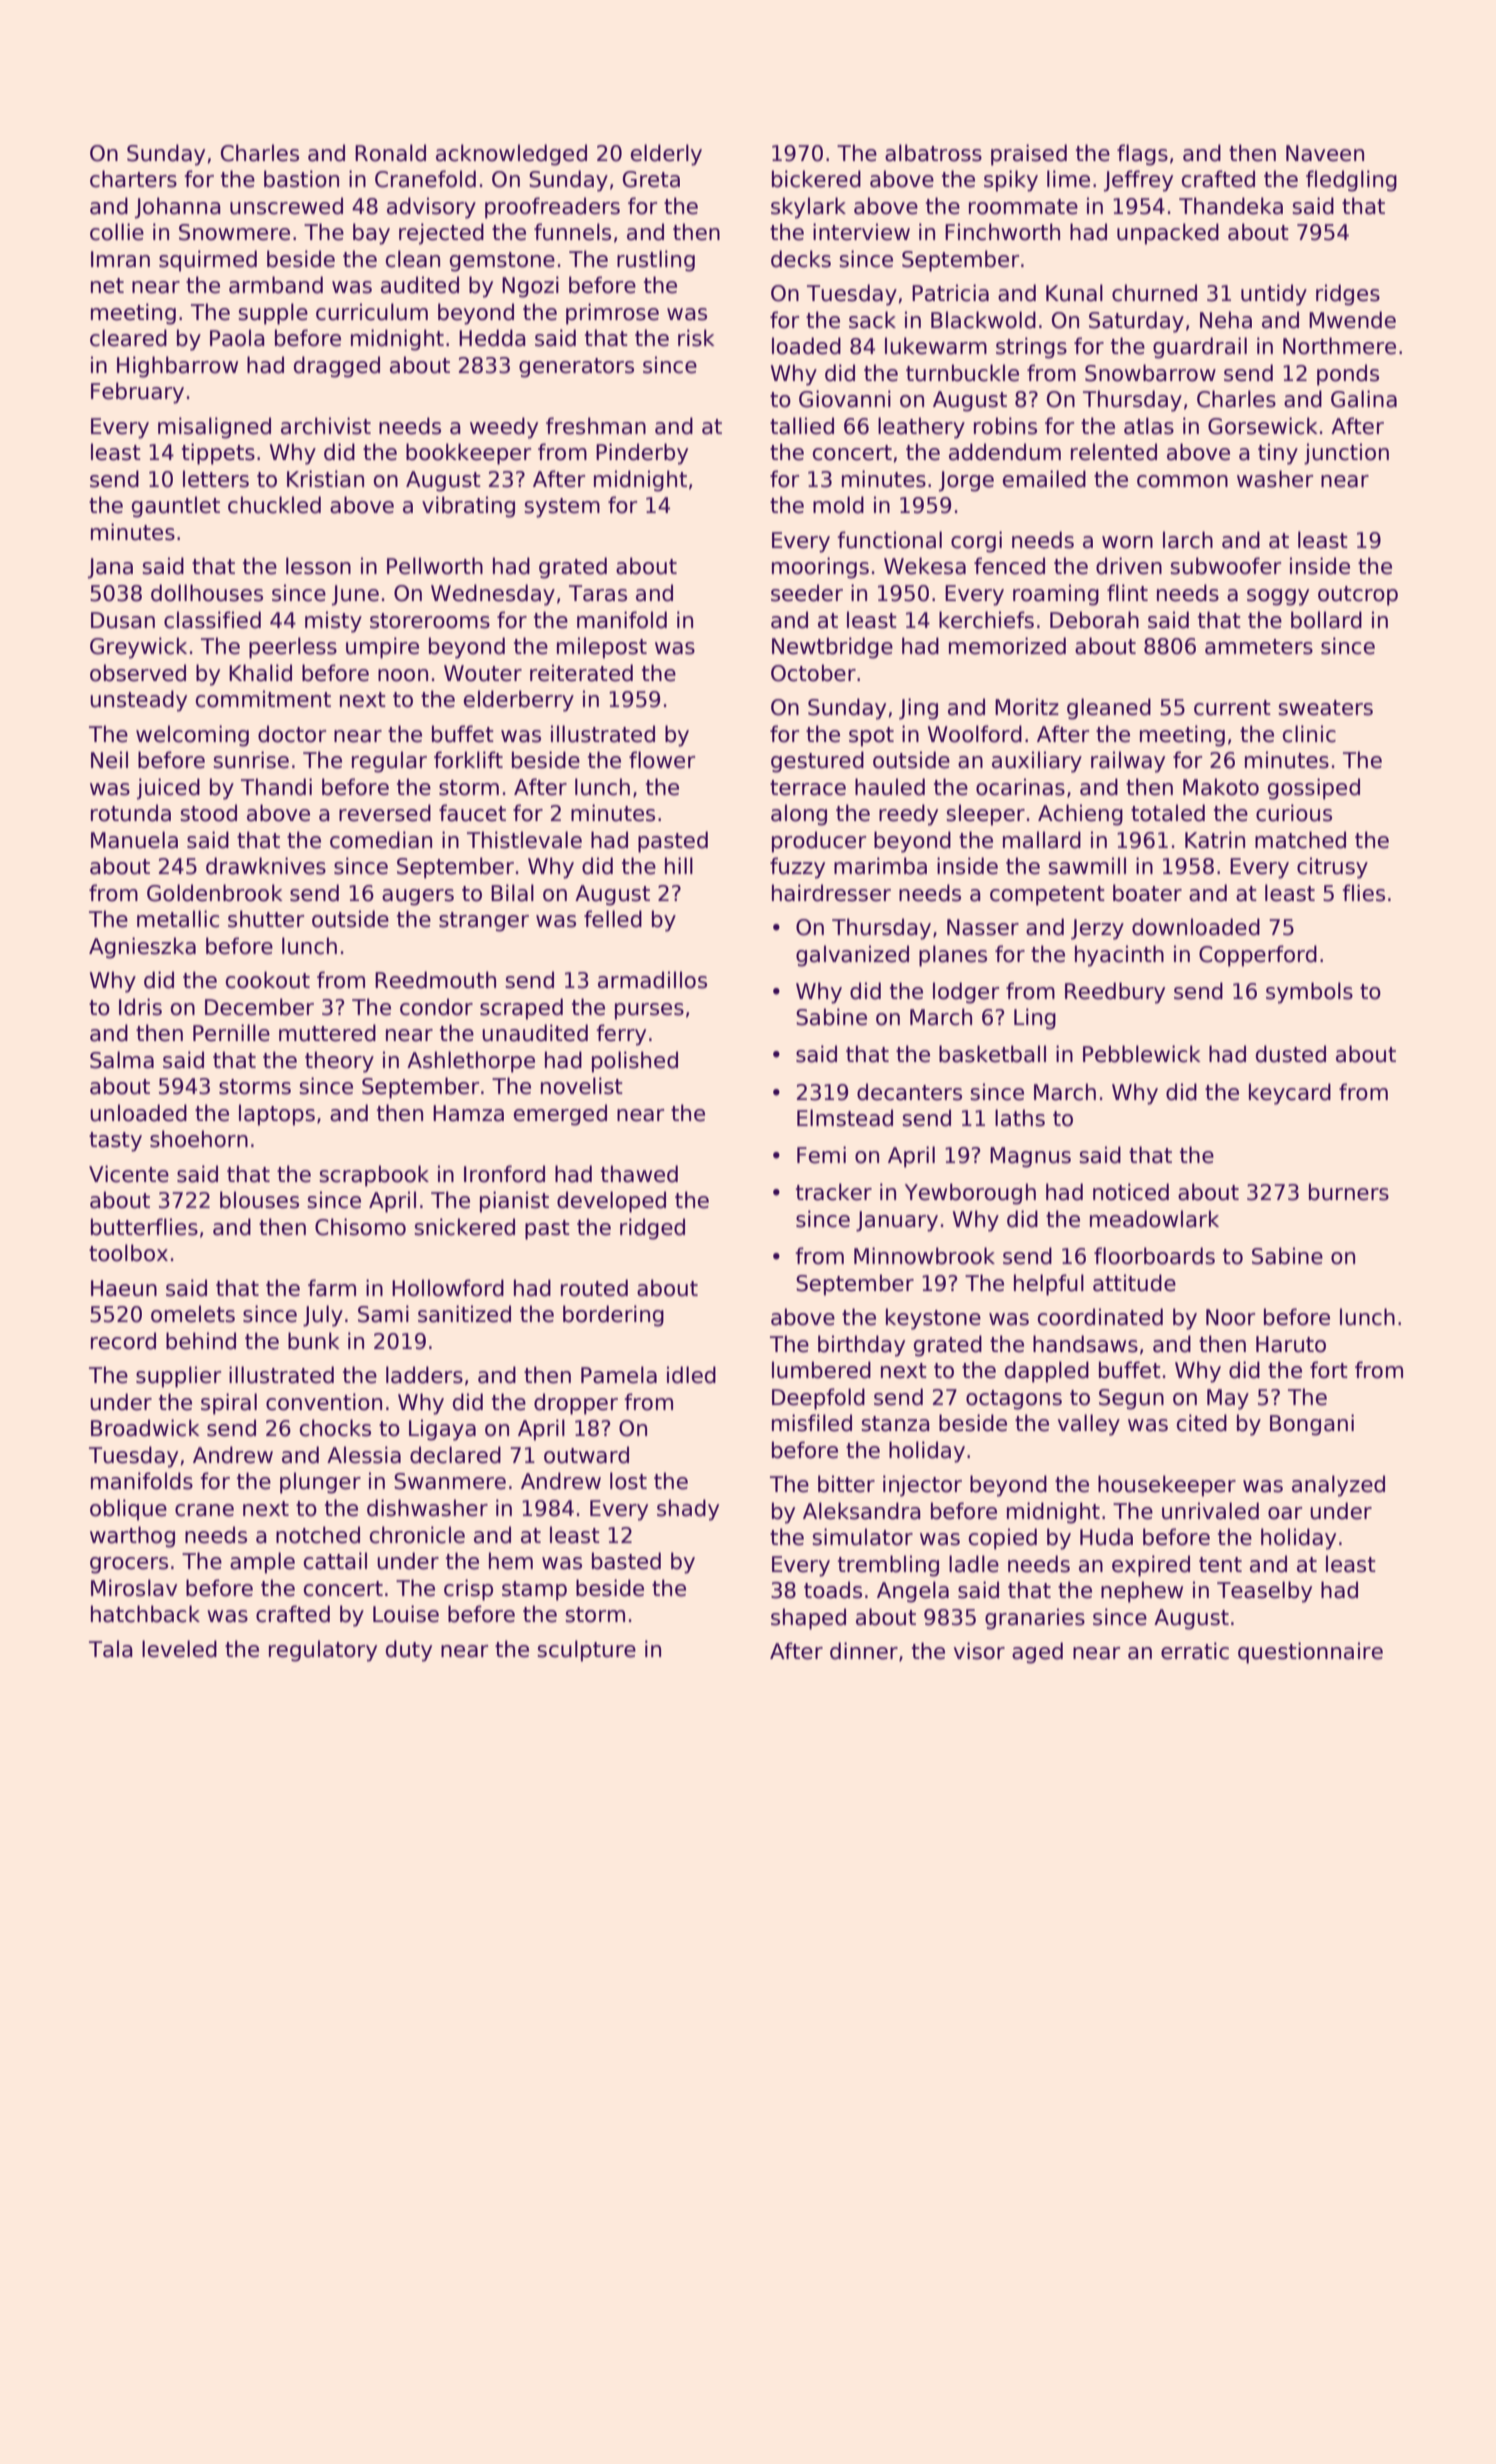 The height and width of the document is (2464, 1496). What do you see at coordinates (314, 1341) in the document?
I see `bunk` at bounding box center [314, 1341].
